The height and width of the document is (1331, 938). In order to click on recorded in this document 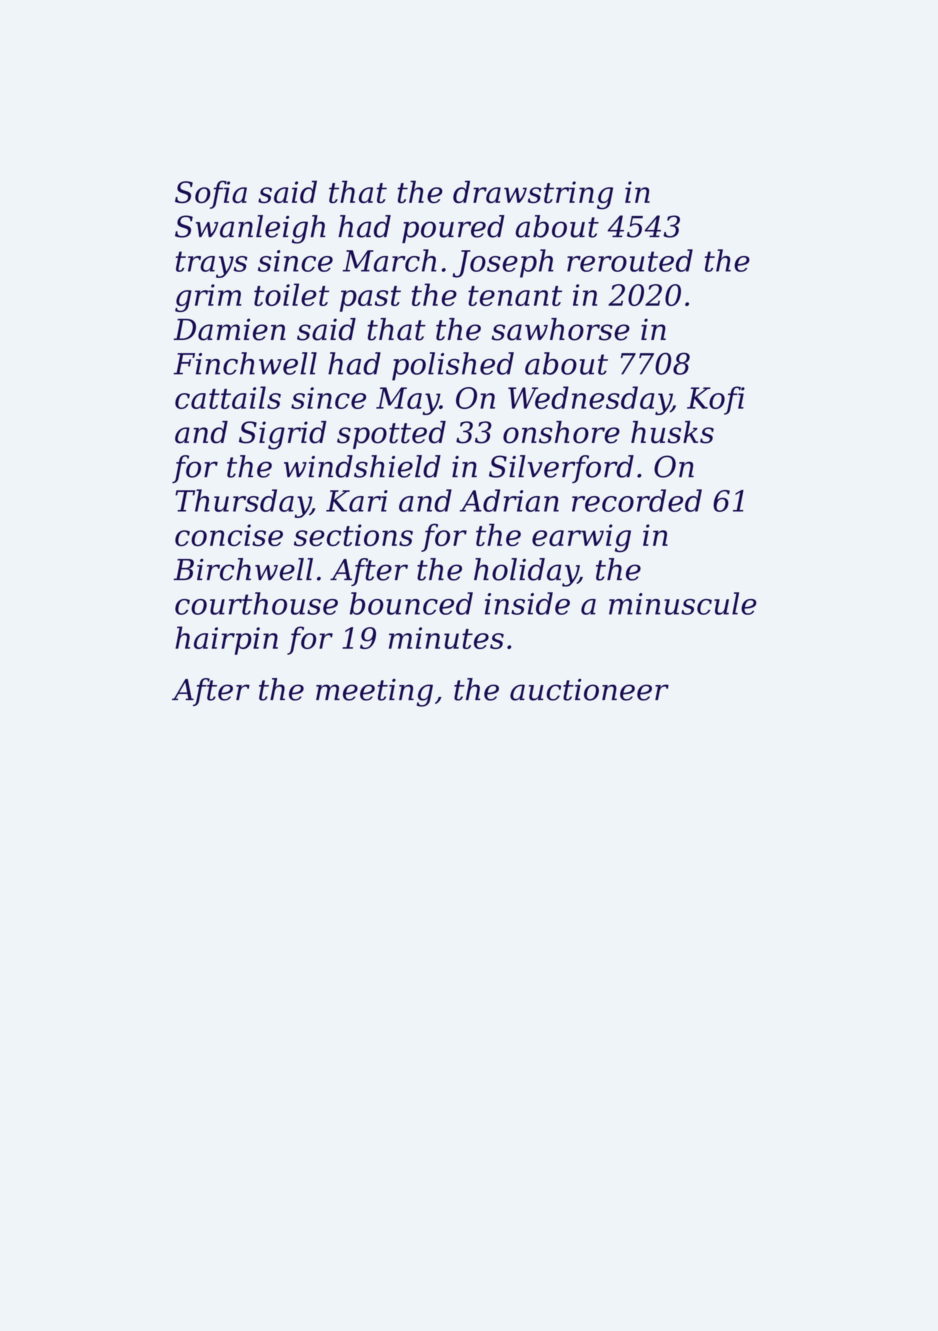, I will do `click(637, 500)`.
